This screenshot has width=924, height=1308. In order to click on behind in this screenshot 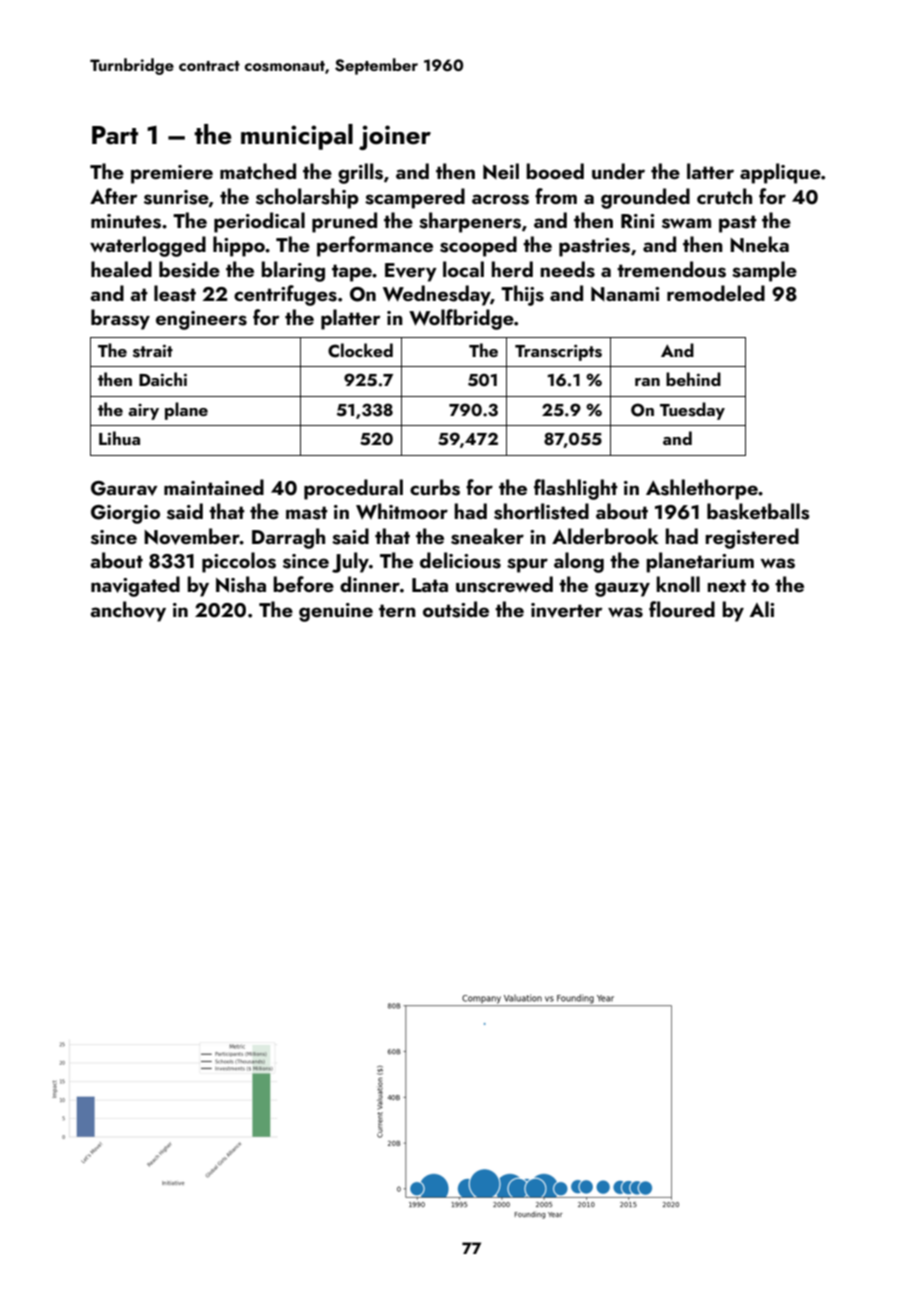, I will do `click(693, 379)`.
